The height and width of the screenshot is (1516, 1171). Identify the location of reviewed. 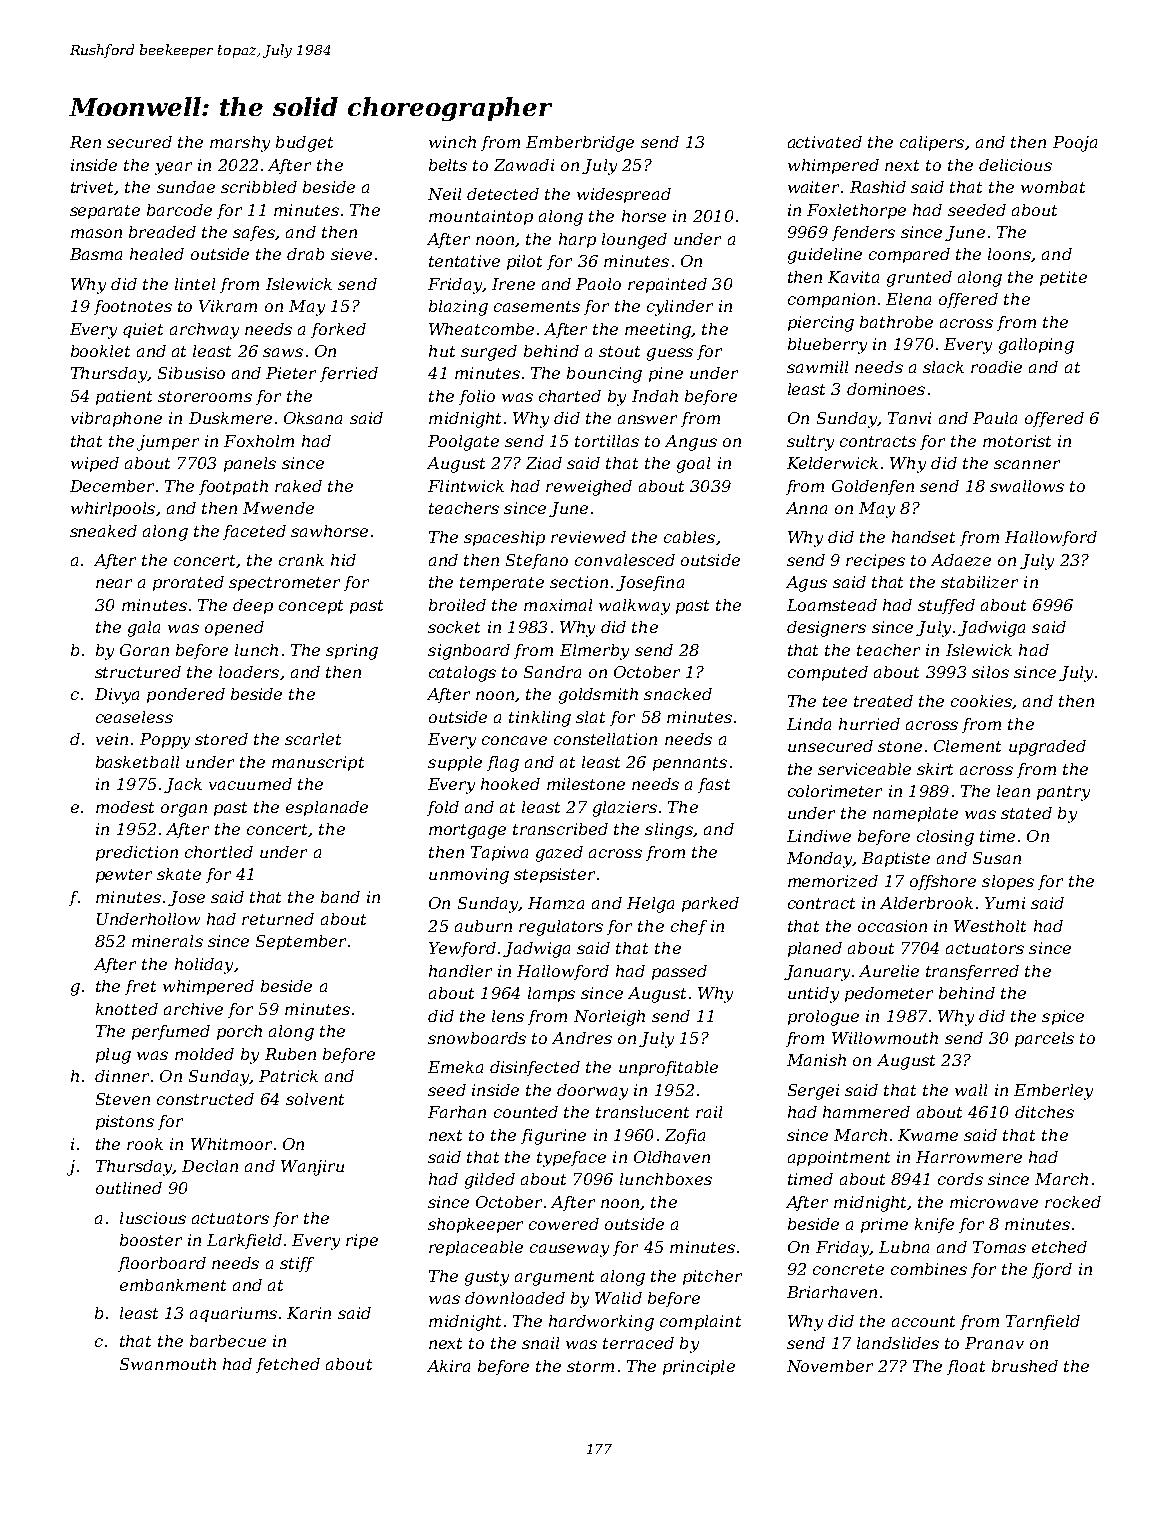
(588, 537).
